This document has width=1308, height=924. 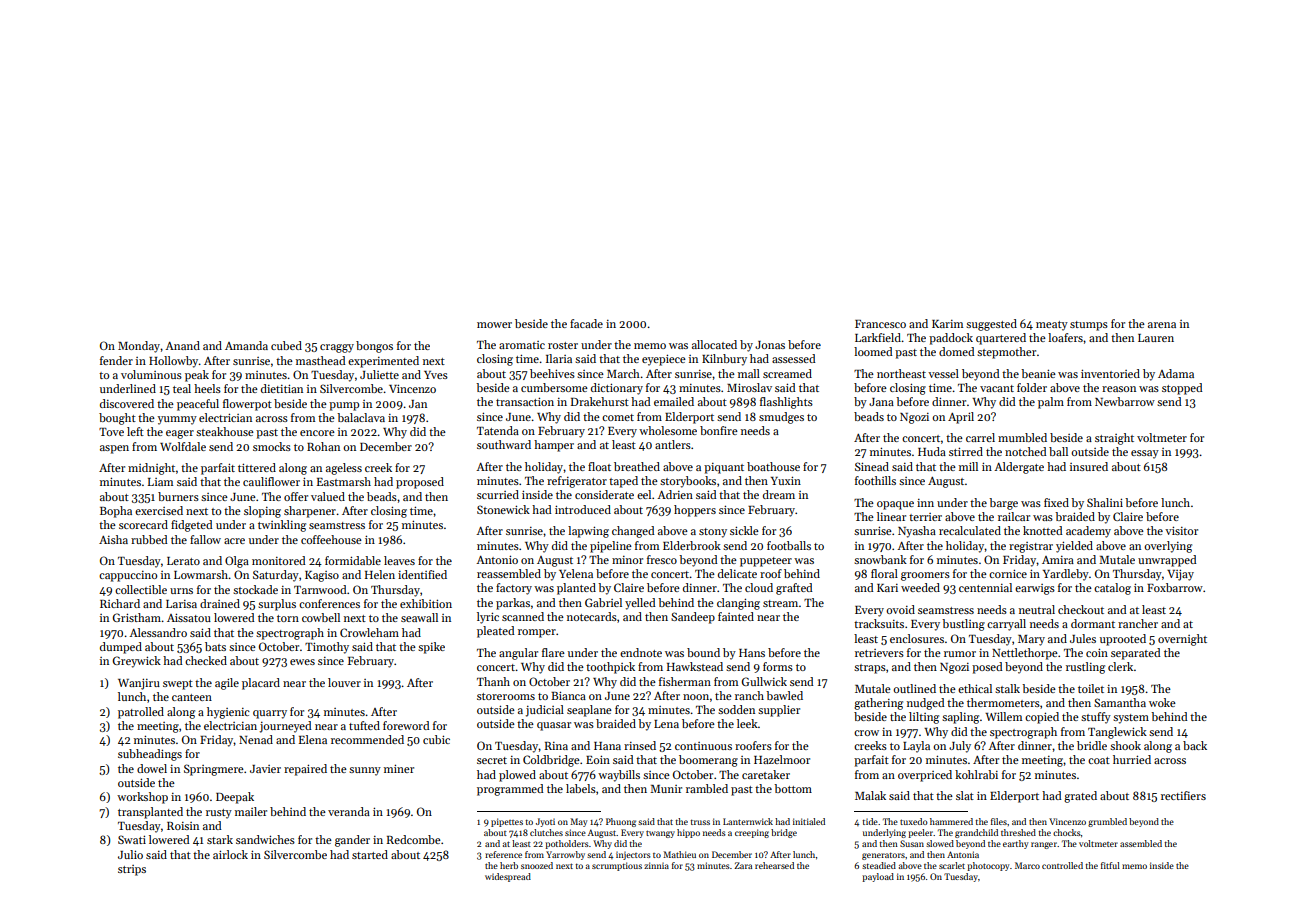 I want to click on Francesco, so click(x=880, y=324).
